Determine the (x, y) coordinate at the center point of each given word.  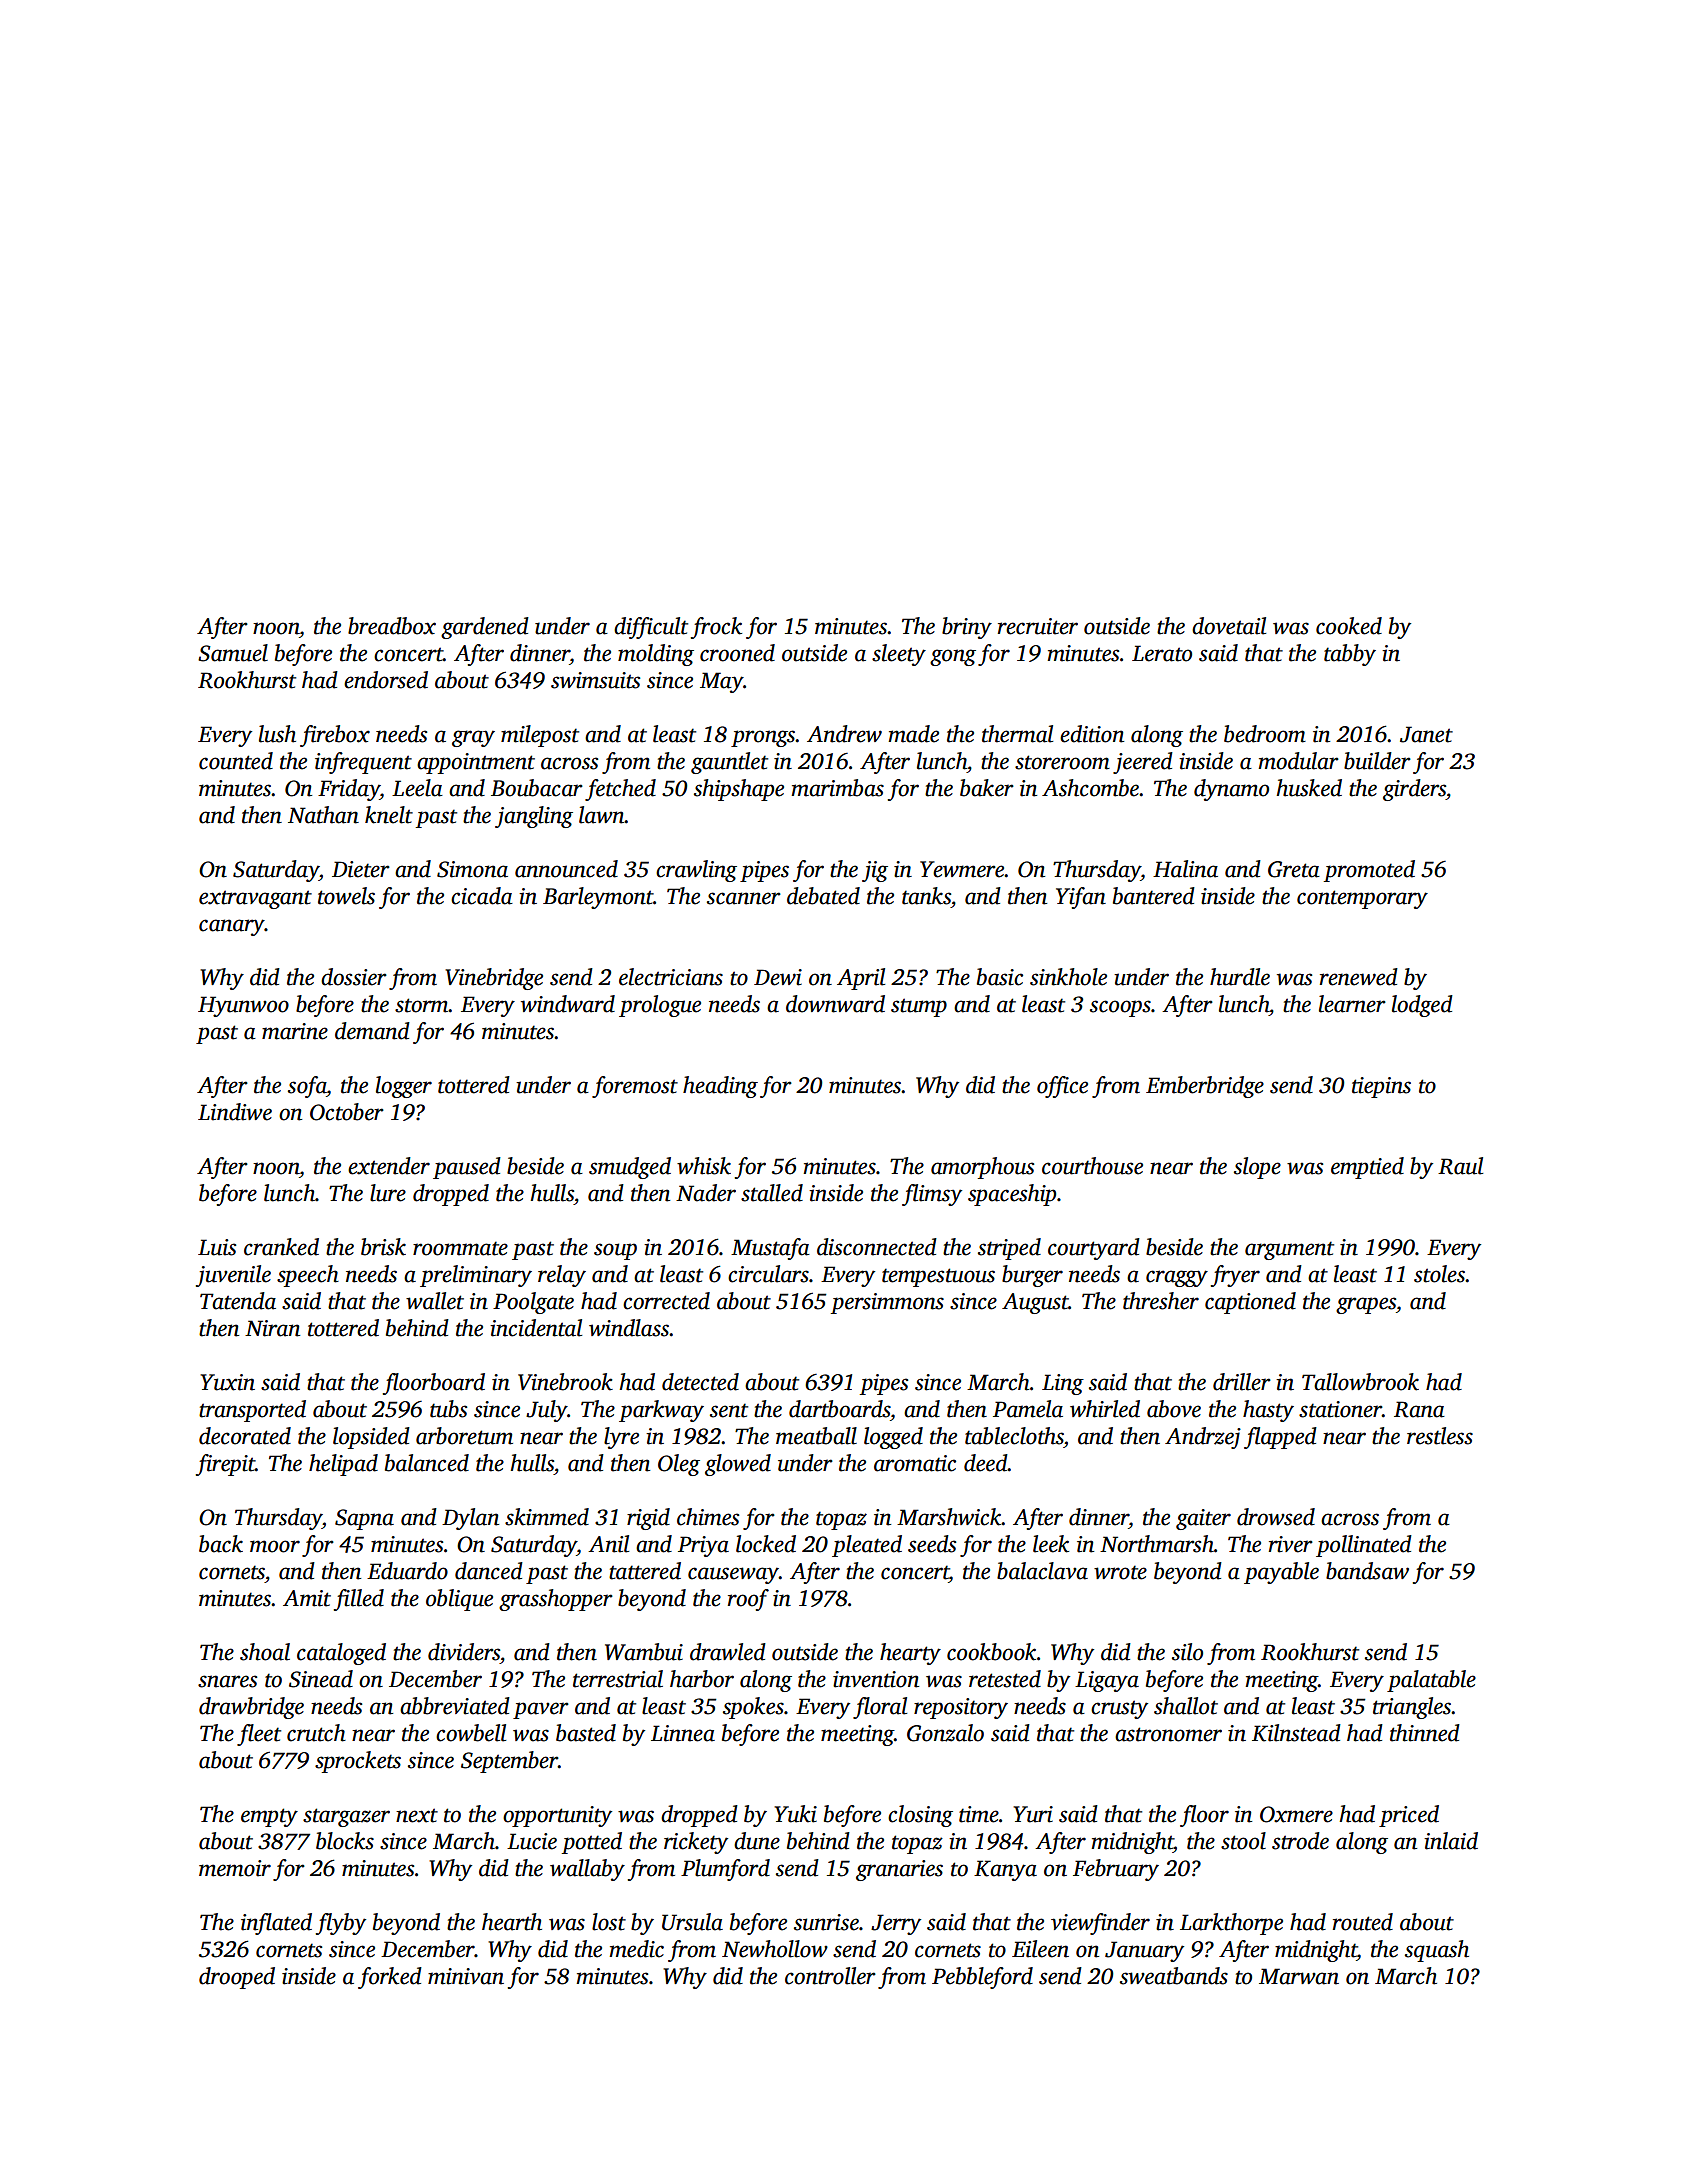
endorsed (386, 680)
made (914, 734)
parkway (661, 1411)
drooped (237, 1978)
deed (986, 1463)
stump (919, 1007)
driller (1242, 1382)
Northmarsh (1157, 1544)
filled (359, 1600)
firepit (225, 1465)
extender (389, 1166)
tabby (1350, 655)
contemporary (1362, 899)
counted (236, 761)
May (721, 682)
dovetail (1229, 626)
